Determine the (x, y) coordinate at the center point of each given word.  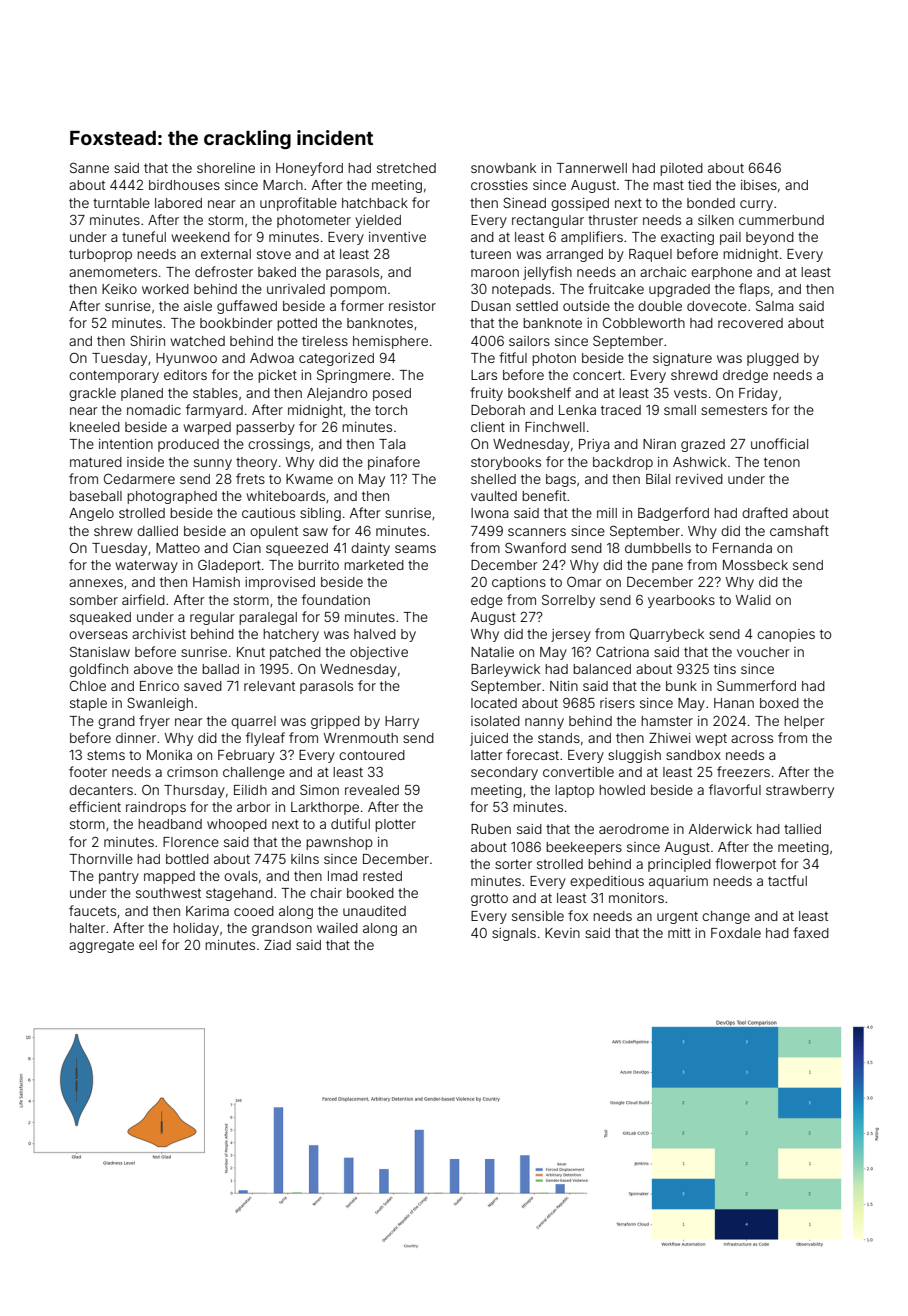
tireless (325, 341)
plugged (773, 359)
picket (277, 376)
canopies (786, 635)
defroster (224, 271)
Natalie (492, 652)
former (362, 305)
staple (88, 704)
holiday (196, 929)
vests (690, 393)
